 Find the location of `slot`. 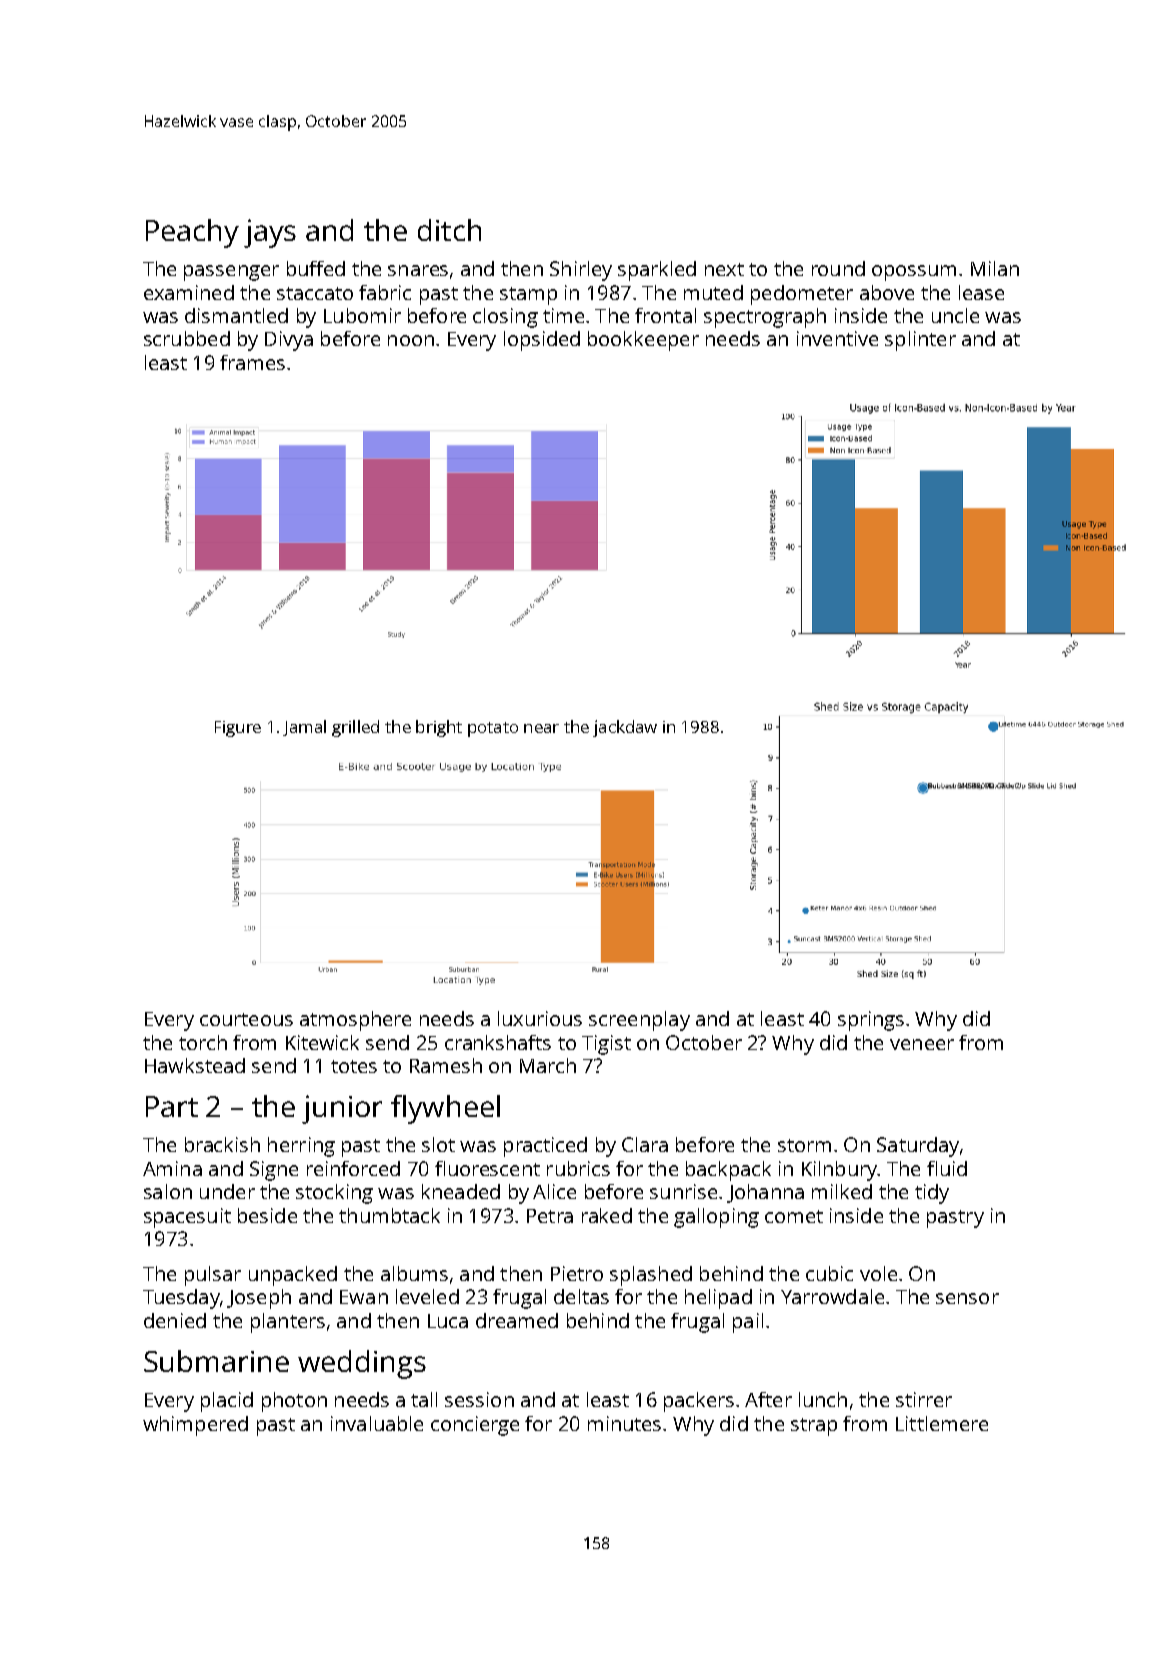

slot is located at coordinates (438, 1144).
